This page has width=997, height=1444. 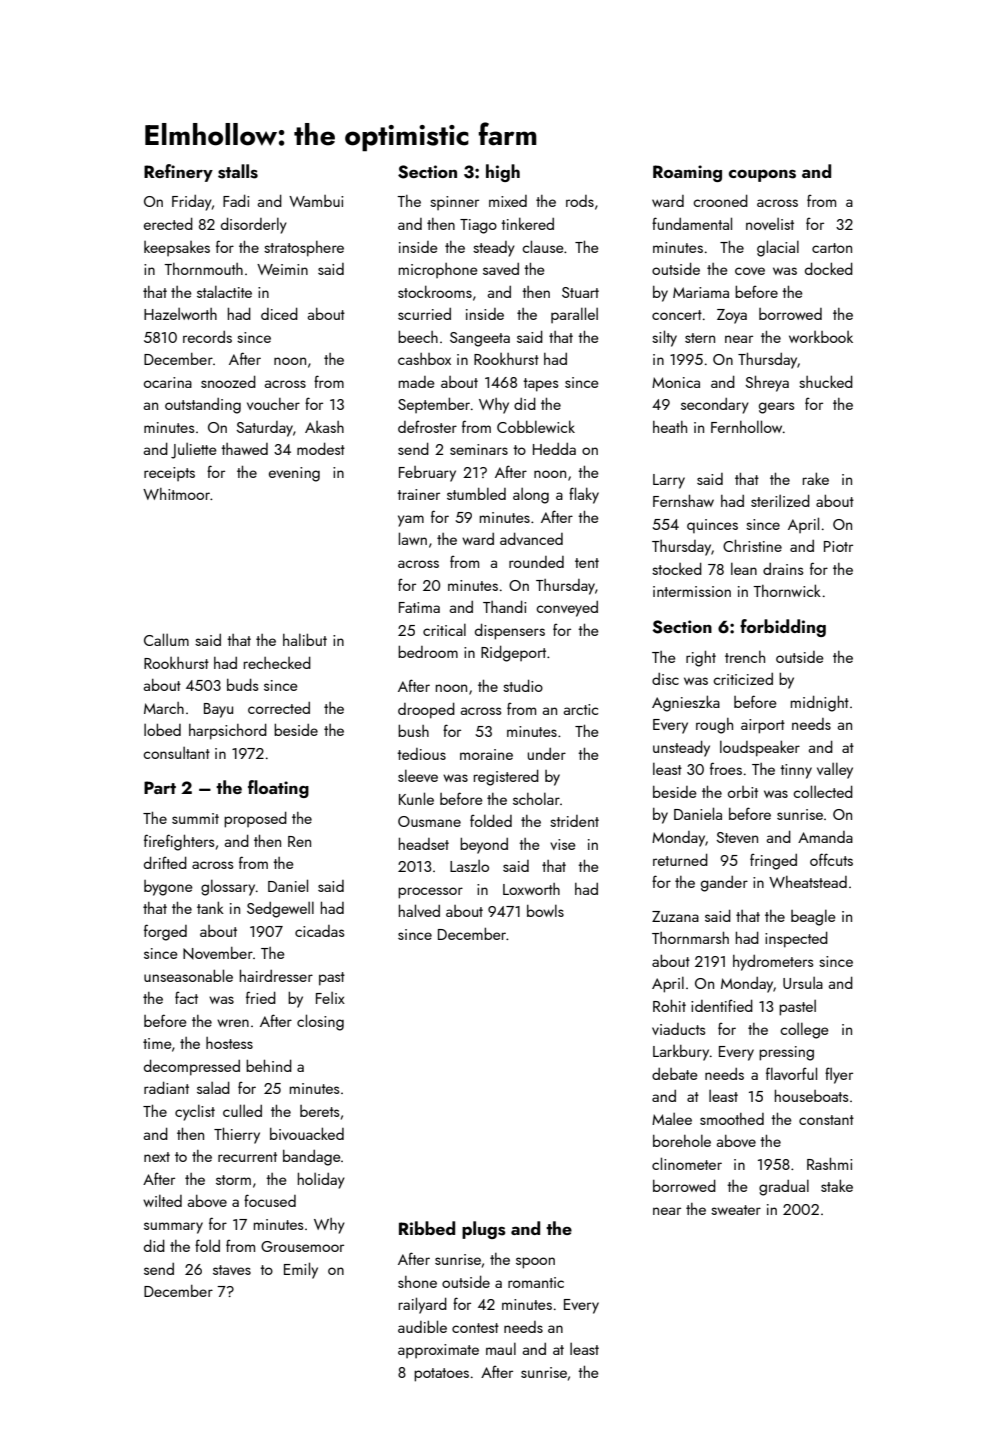 What do you see at coordinates (484, 1230) in the page?
I see `plugs` at bounding box center [484, 1230].
